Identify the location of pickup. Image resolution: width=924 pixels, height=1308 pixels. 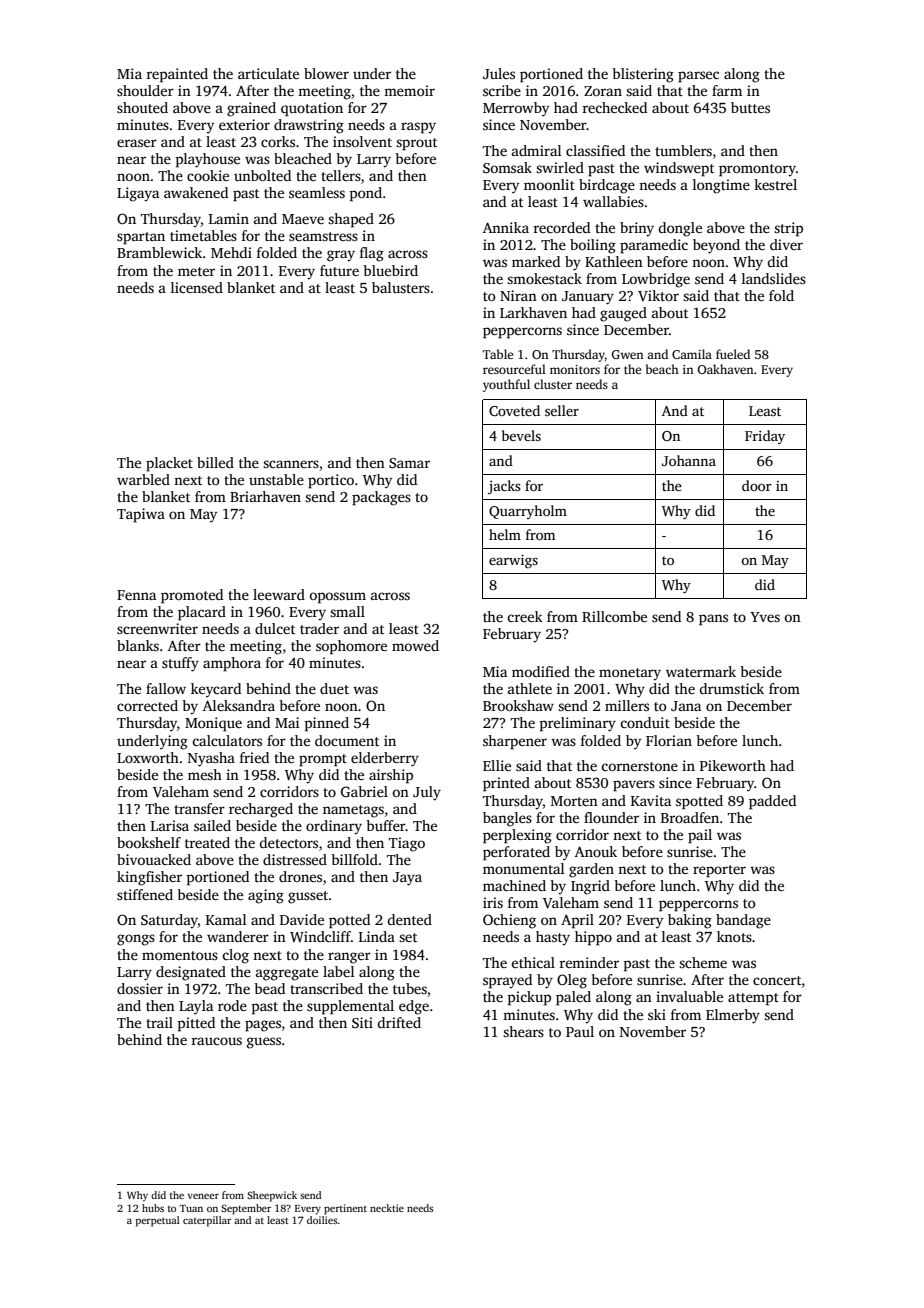
(529, 998).
